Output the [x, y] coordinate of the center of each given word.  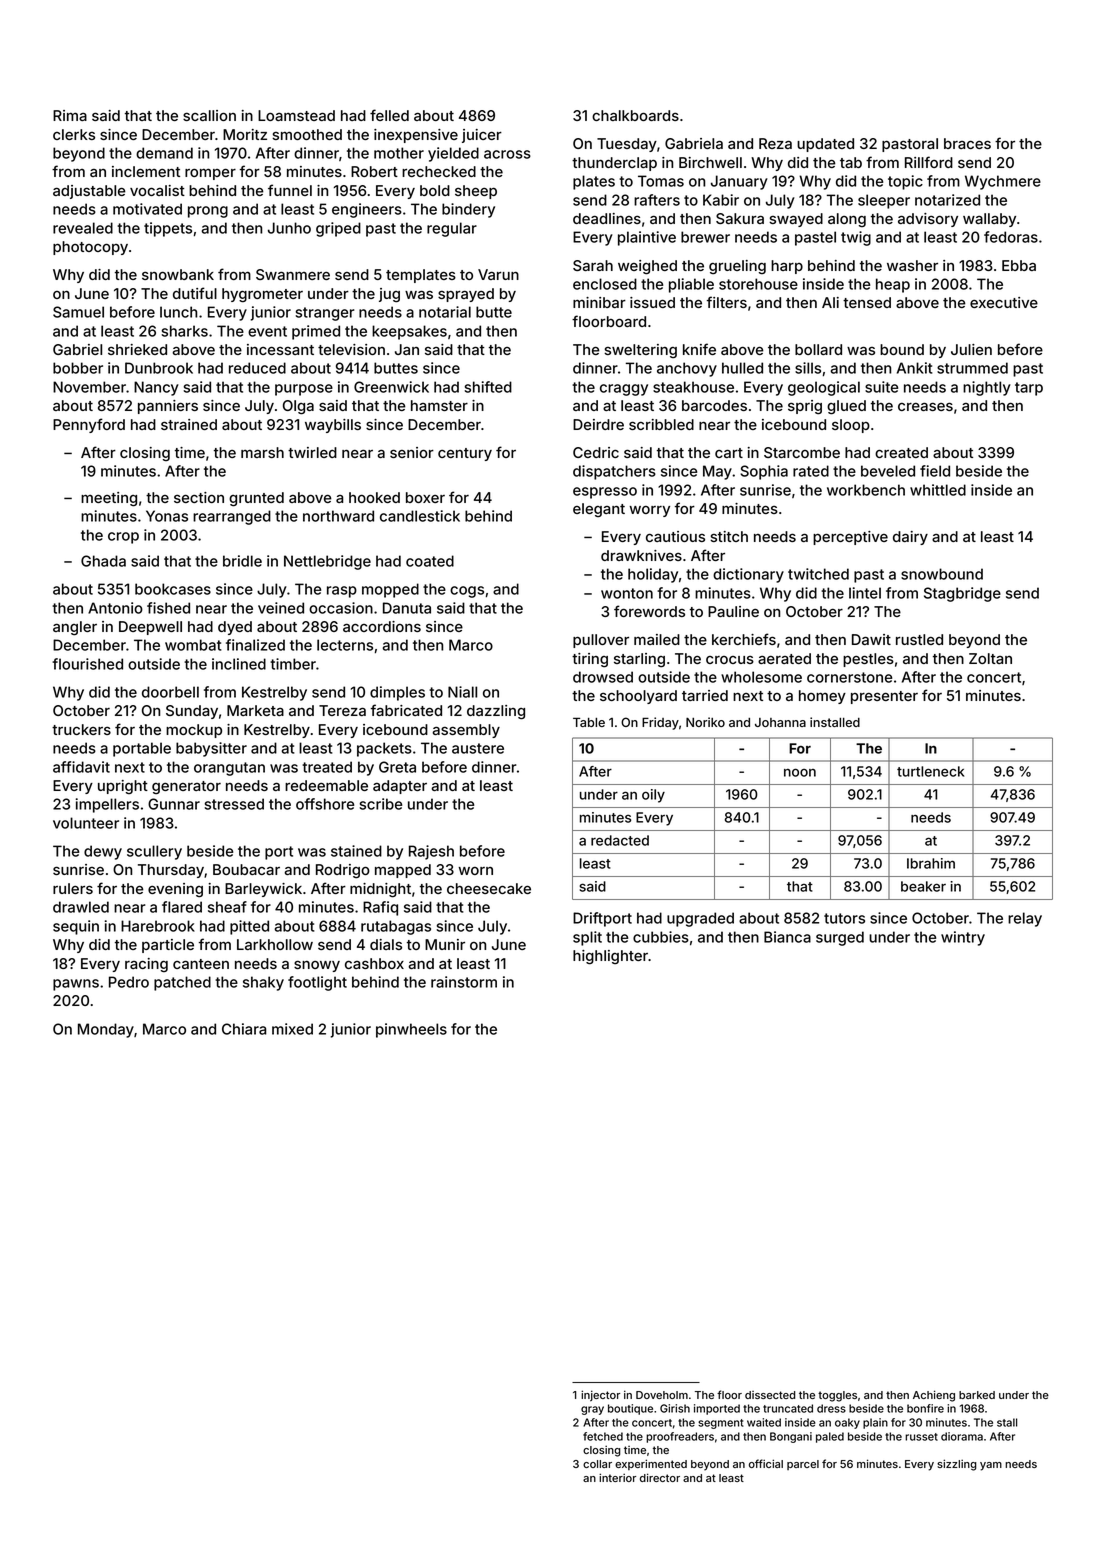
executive [1004, 302]
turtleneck [930, 771]
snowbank [178, 274]
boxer [425, 497]
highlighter [610, 957]
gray [592, 1410]
